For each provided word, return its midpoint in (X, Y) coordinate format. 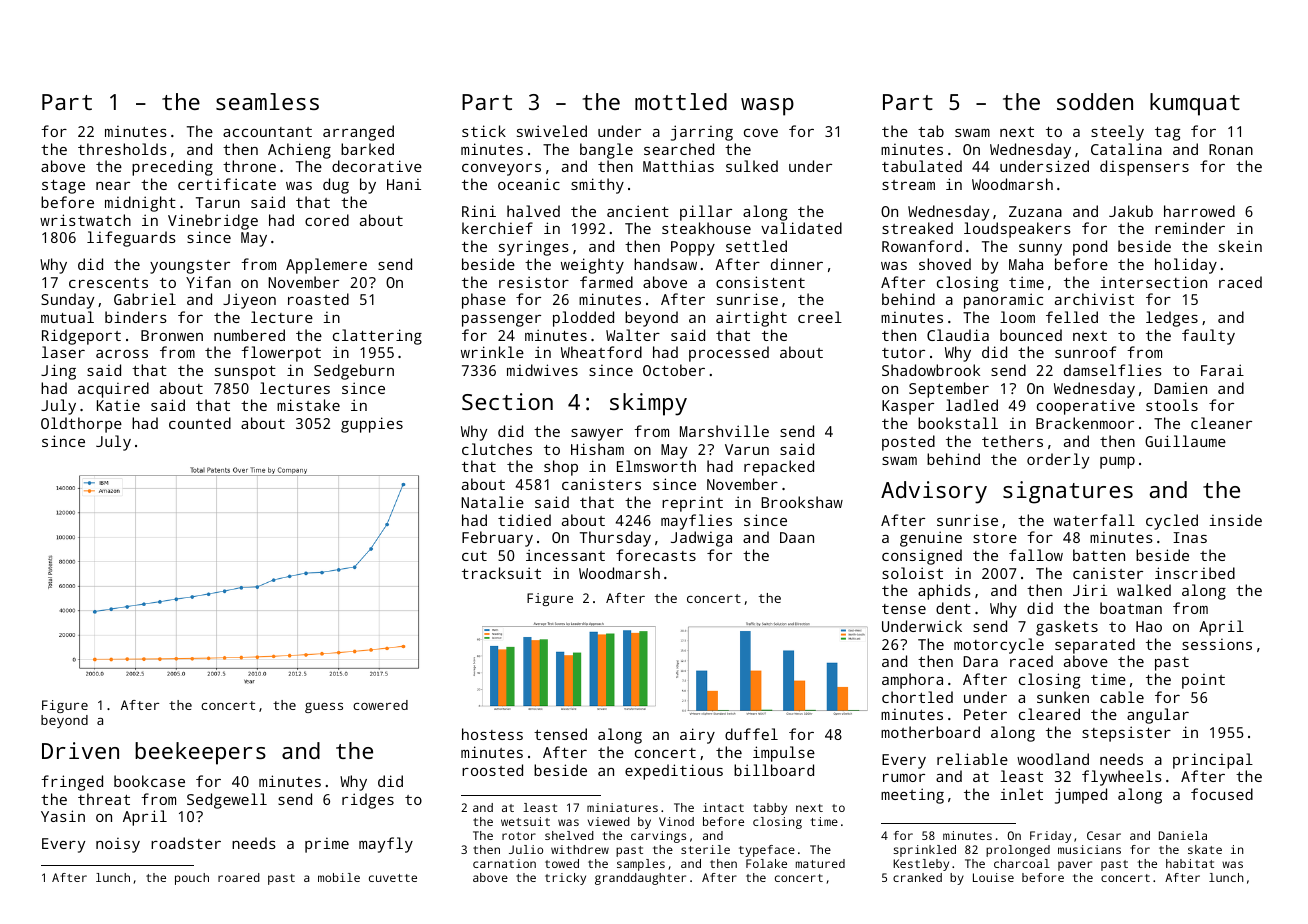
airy (697, 736)
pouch (192, 879)
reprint (692, 504)
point (1203, 681)
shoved (945, 264)
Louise (993, 877)
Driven (80, 750)
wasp (767, 107)
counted (200, 423)
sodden (1095, 101)
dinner (797, 264)
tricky (565, 879)
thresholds (122, 149)
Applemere (326, 266)
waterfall (1094, 520)
